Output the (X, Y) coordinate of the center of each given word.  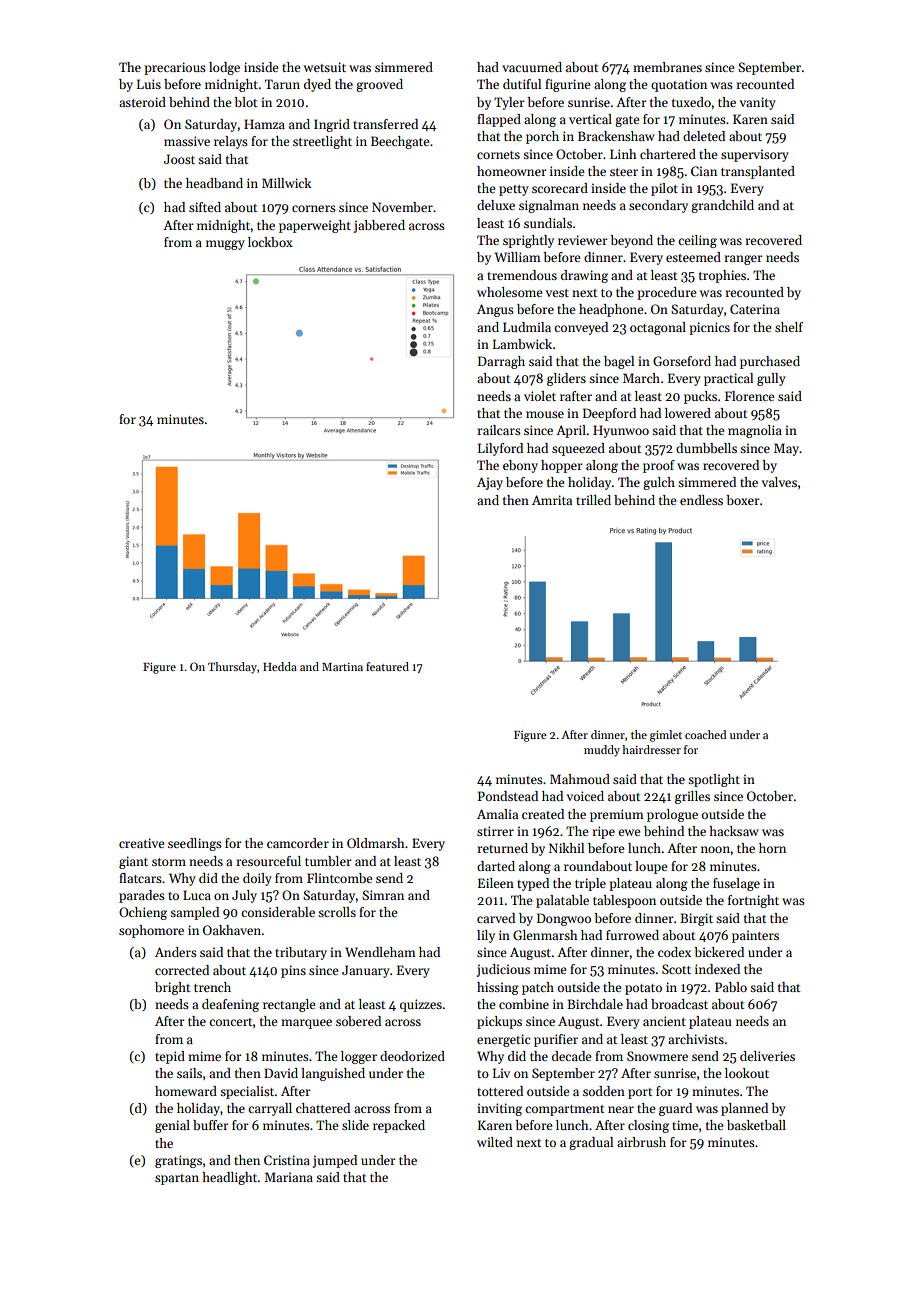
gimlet (666, 736)
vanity (758, 103)
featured (387, 666)
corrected (182, 970)
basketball (756, 1125)
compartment (564, 1110)
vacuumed (532, 67)
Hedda (280, 666)
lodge (224, 68)
